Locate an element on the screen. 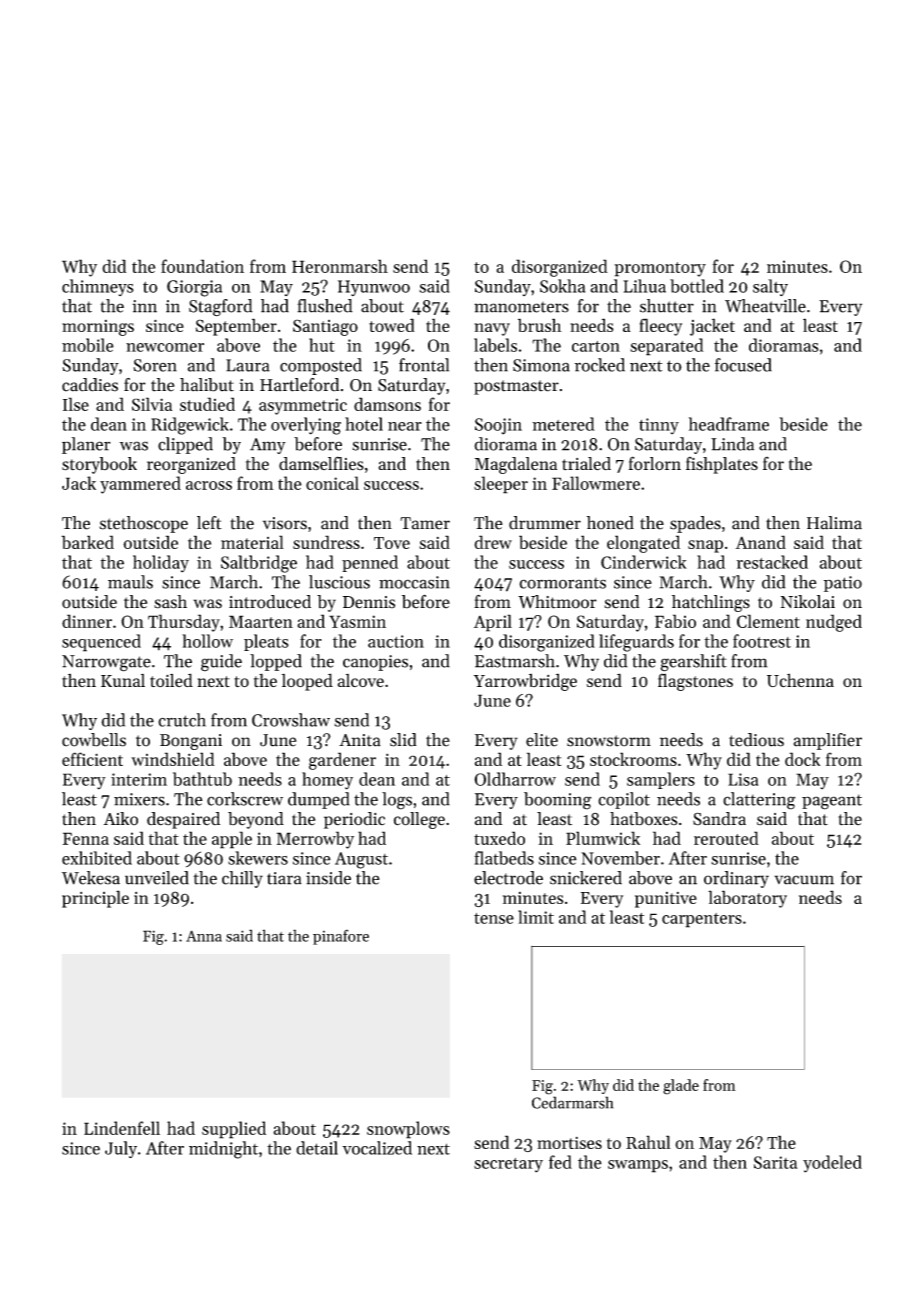 The width and height of the screenshot is (924, 1314). Yarrowbridge is located at coordinates (525, 682).
